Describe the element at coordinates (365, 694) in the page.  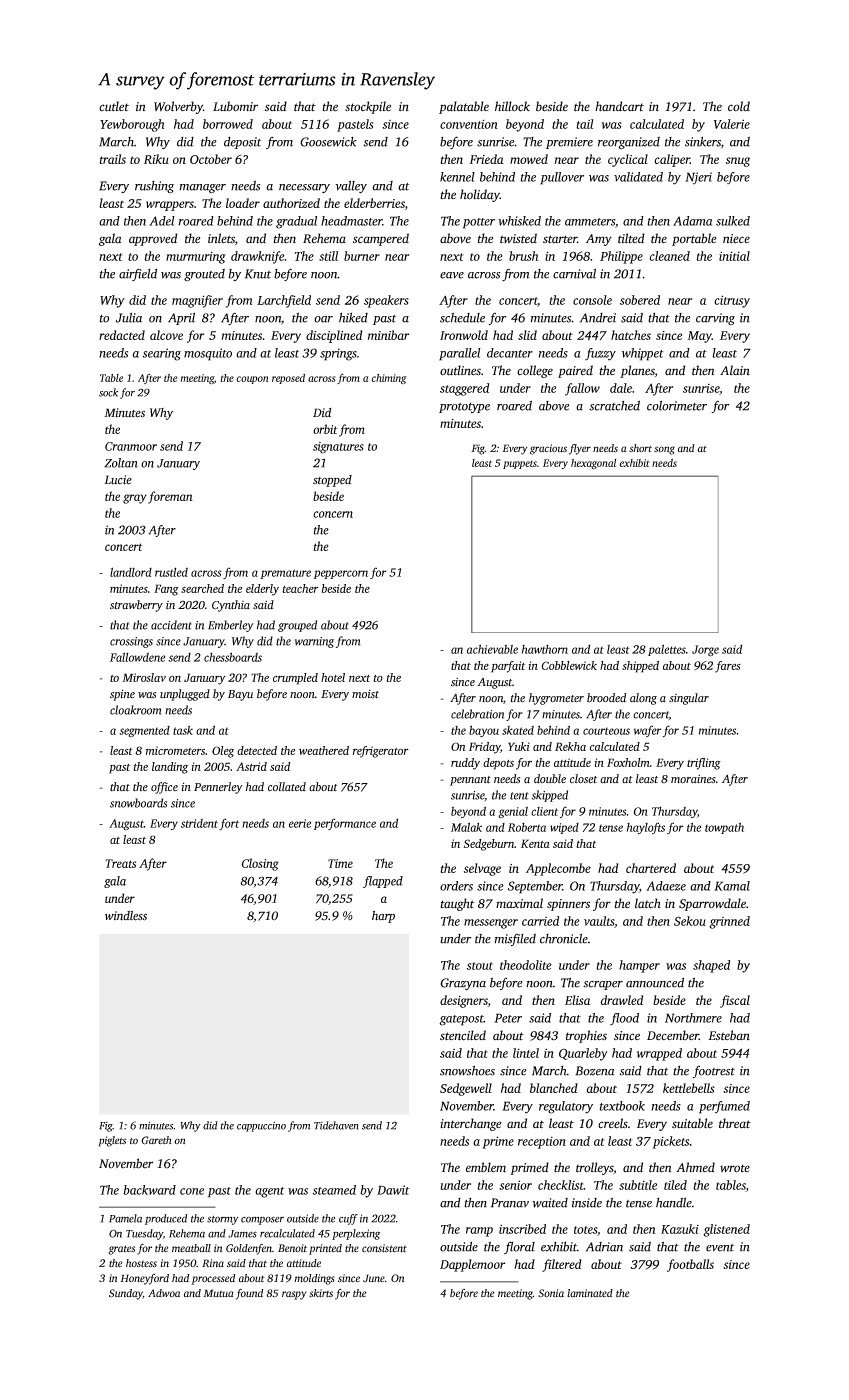
I see `moist` at that location.
